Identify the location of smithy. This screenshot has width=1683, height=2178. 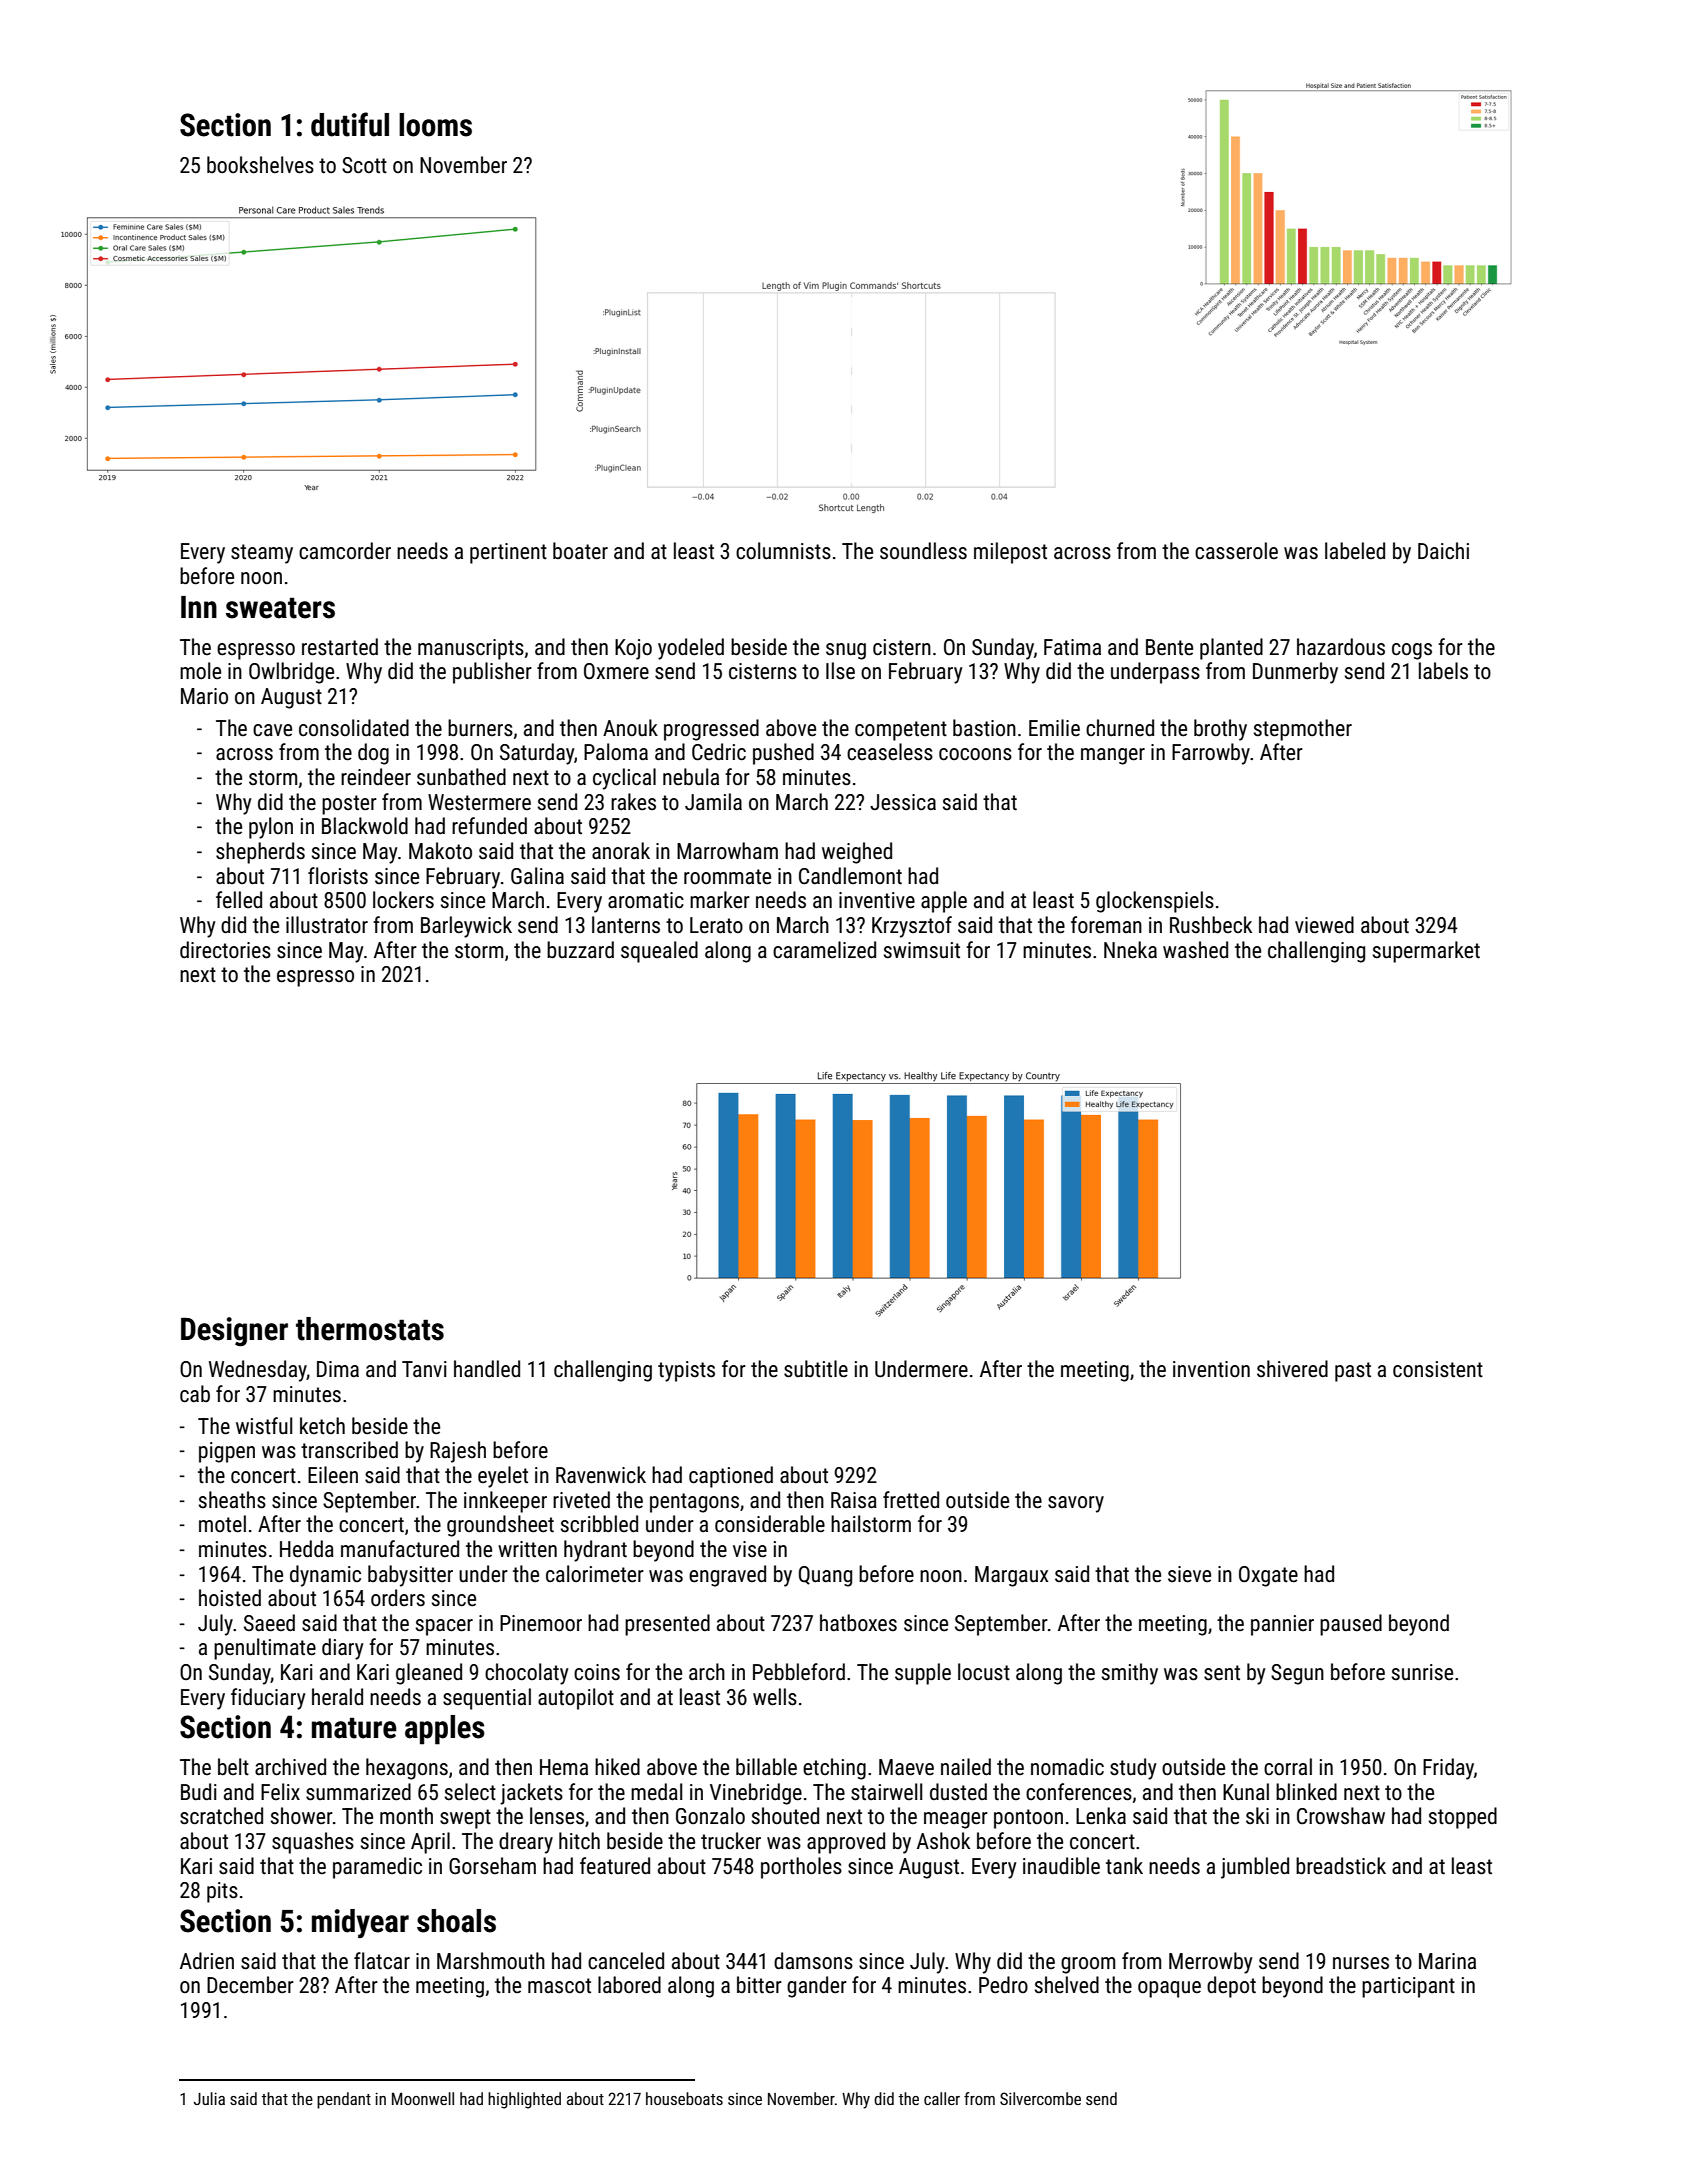
(1130, 1674).
